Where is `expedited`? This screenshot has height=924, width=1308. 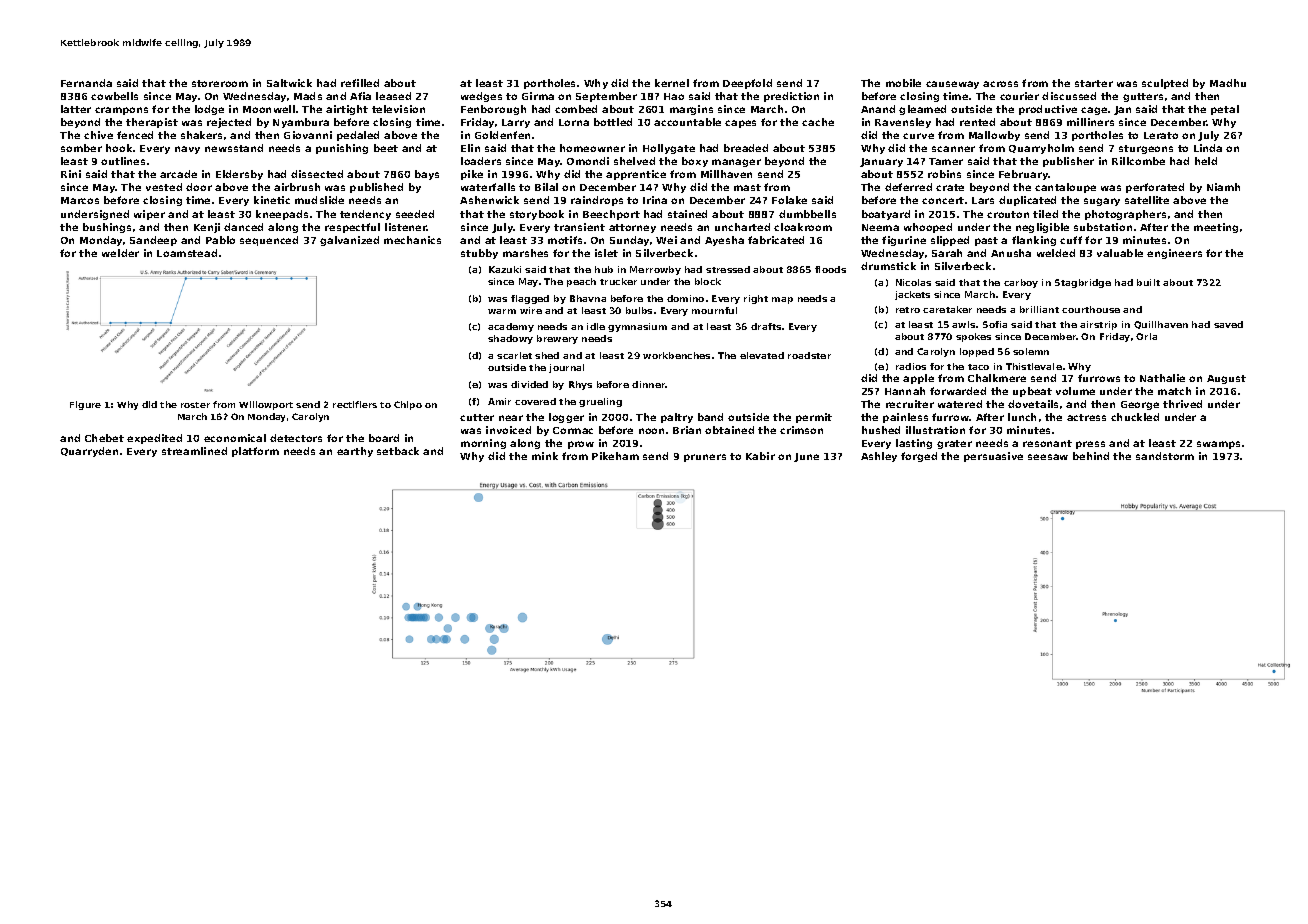
expedited is located at coordinates (154, 439).
